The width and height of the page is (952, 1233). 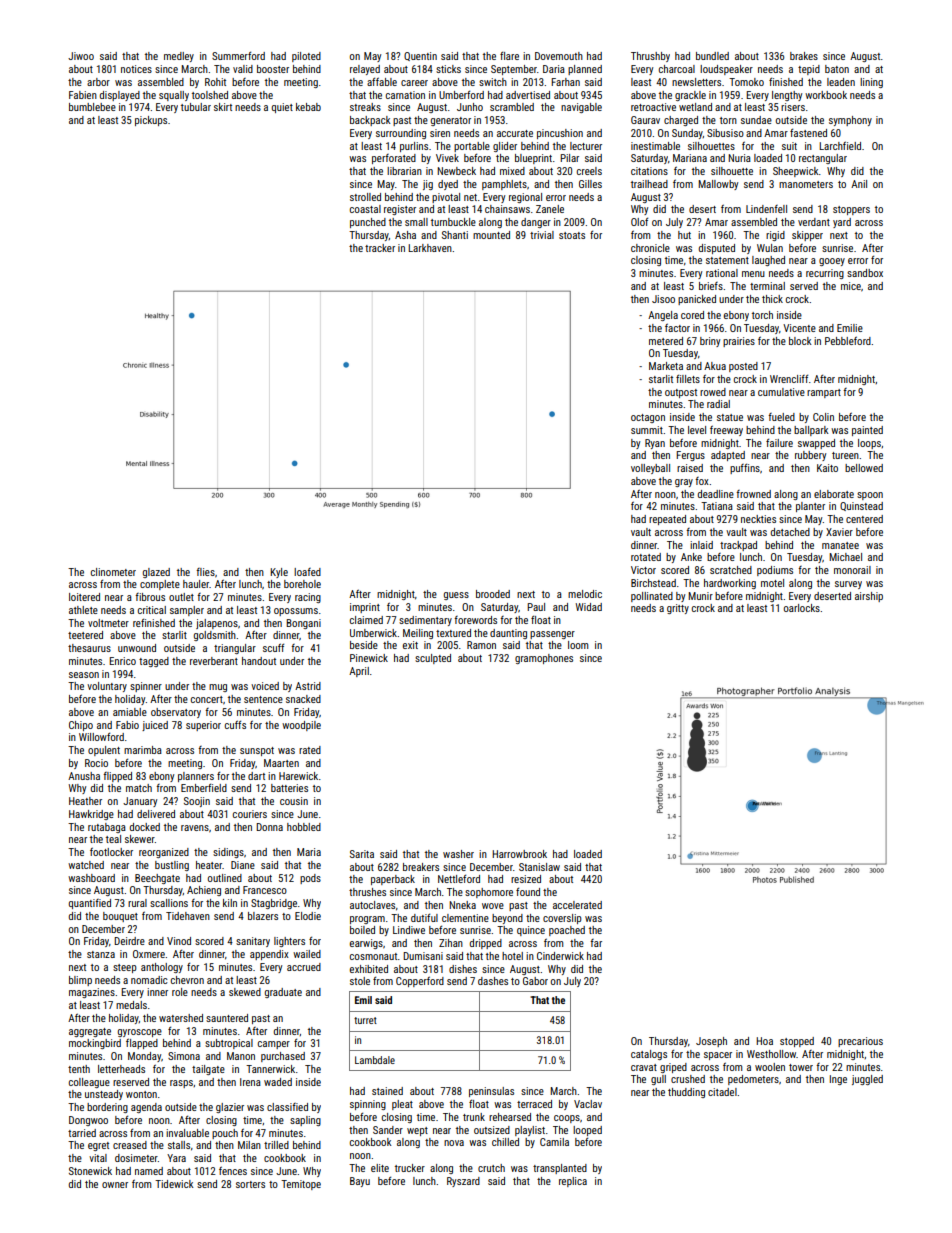 What do you see at coordinates (544, 659) in the page?
I see `gramophones` at bounding box center [544, 659].
